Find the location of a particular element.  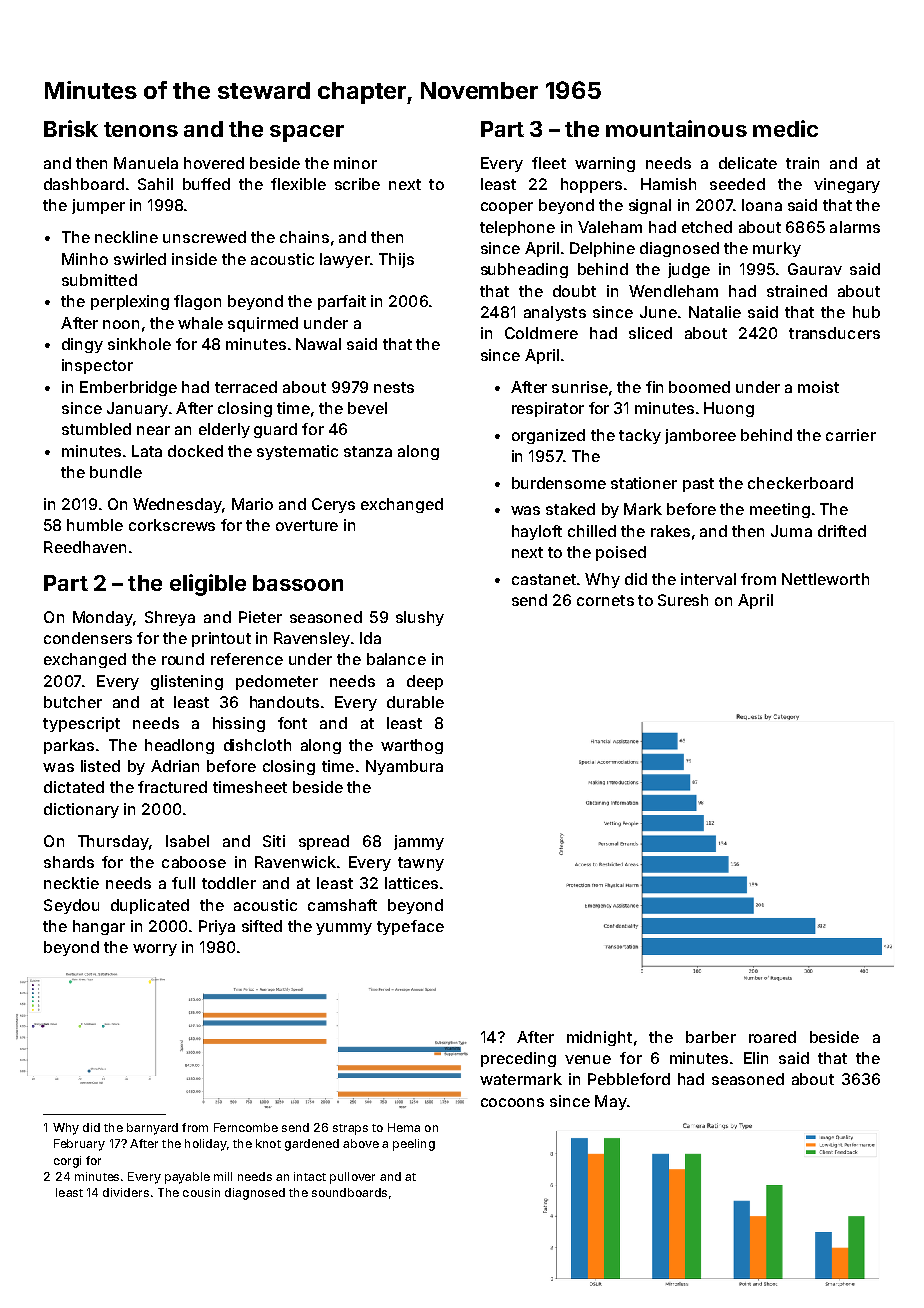

hayloft is located at coordinates (537, 532).
